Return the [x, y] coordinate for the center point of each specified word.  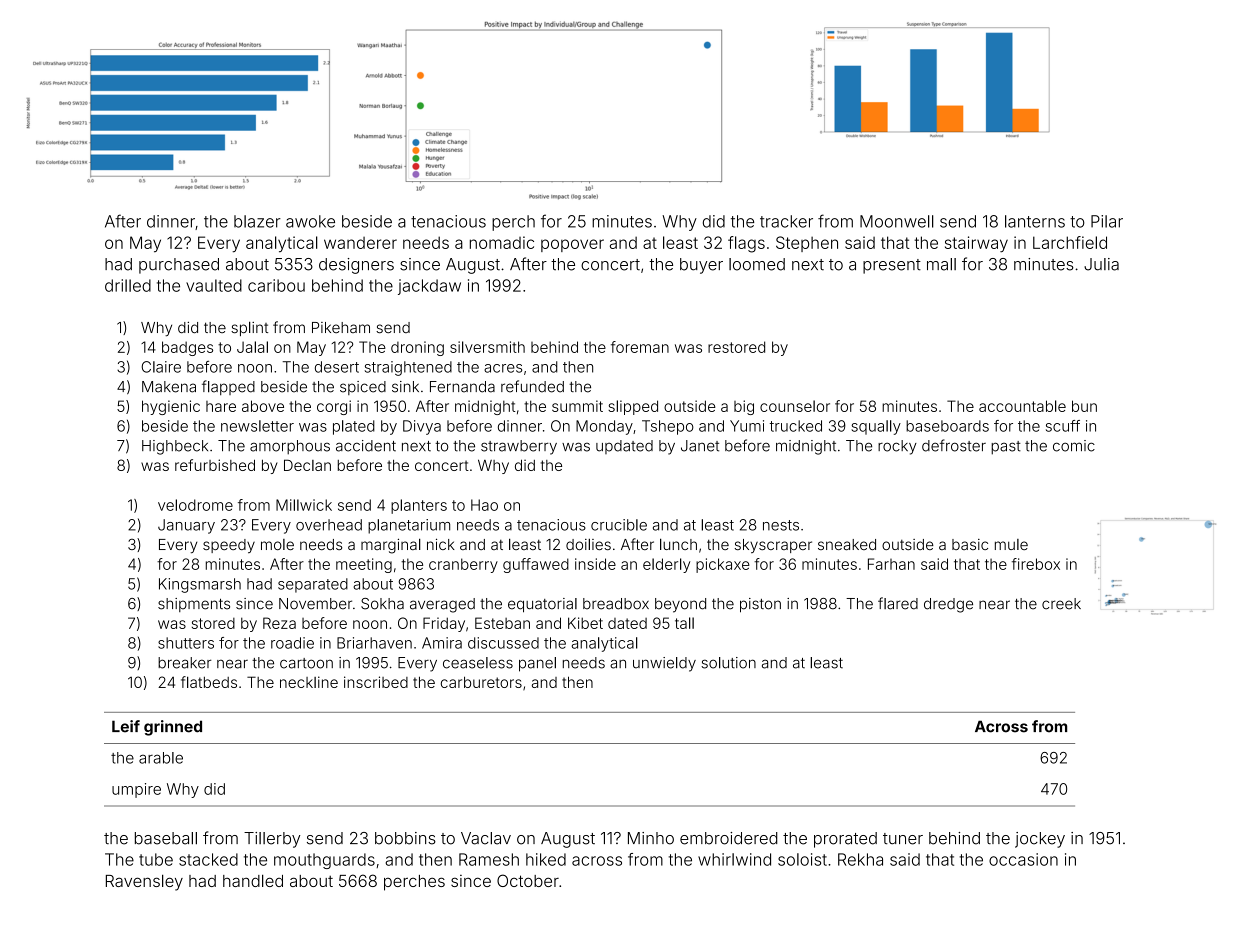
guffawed [536, 565]
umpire [136, 790]
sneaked [847, 544]
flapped [228, 387]
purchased [179, 266]
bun [1084, 406]
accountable [1022, 406]
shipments [194, 605]
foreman [640, 347]
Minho [651, 838]
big [744, 407]
